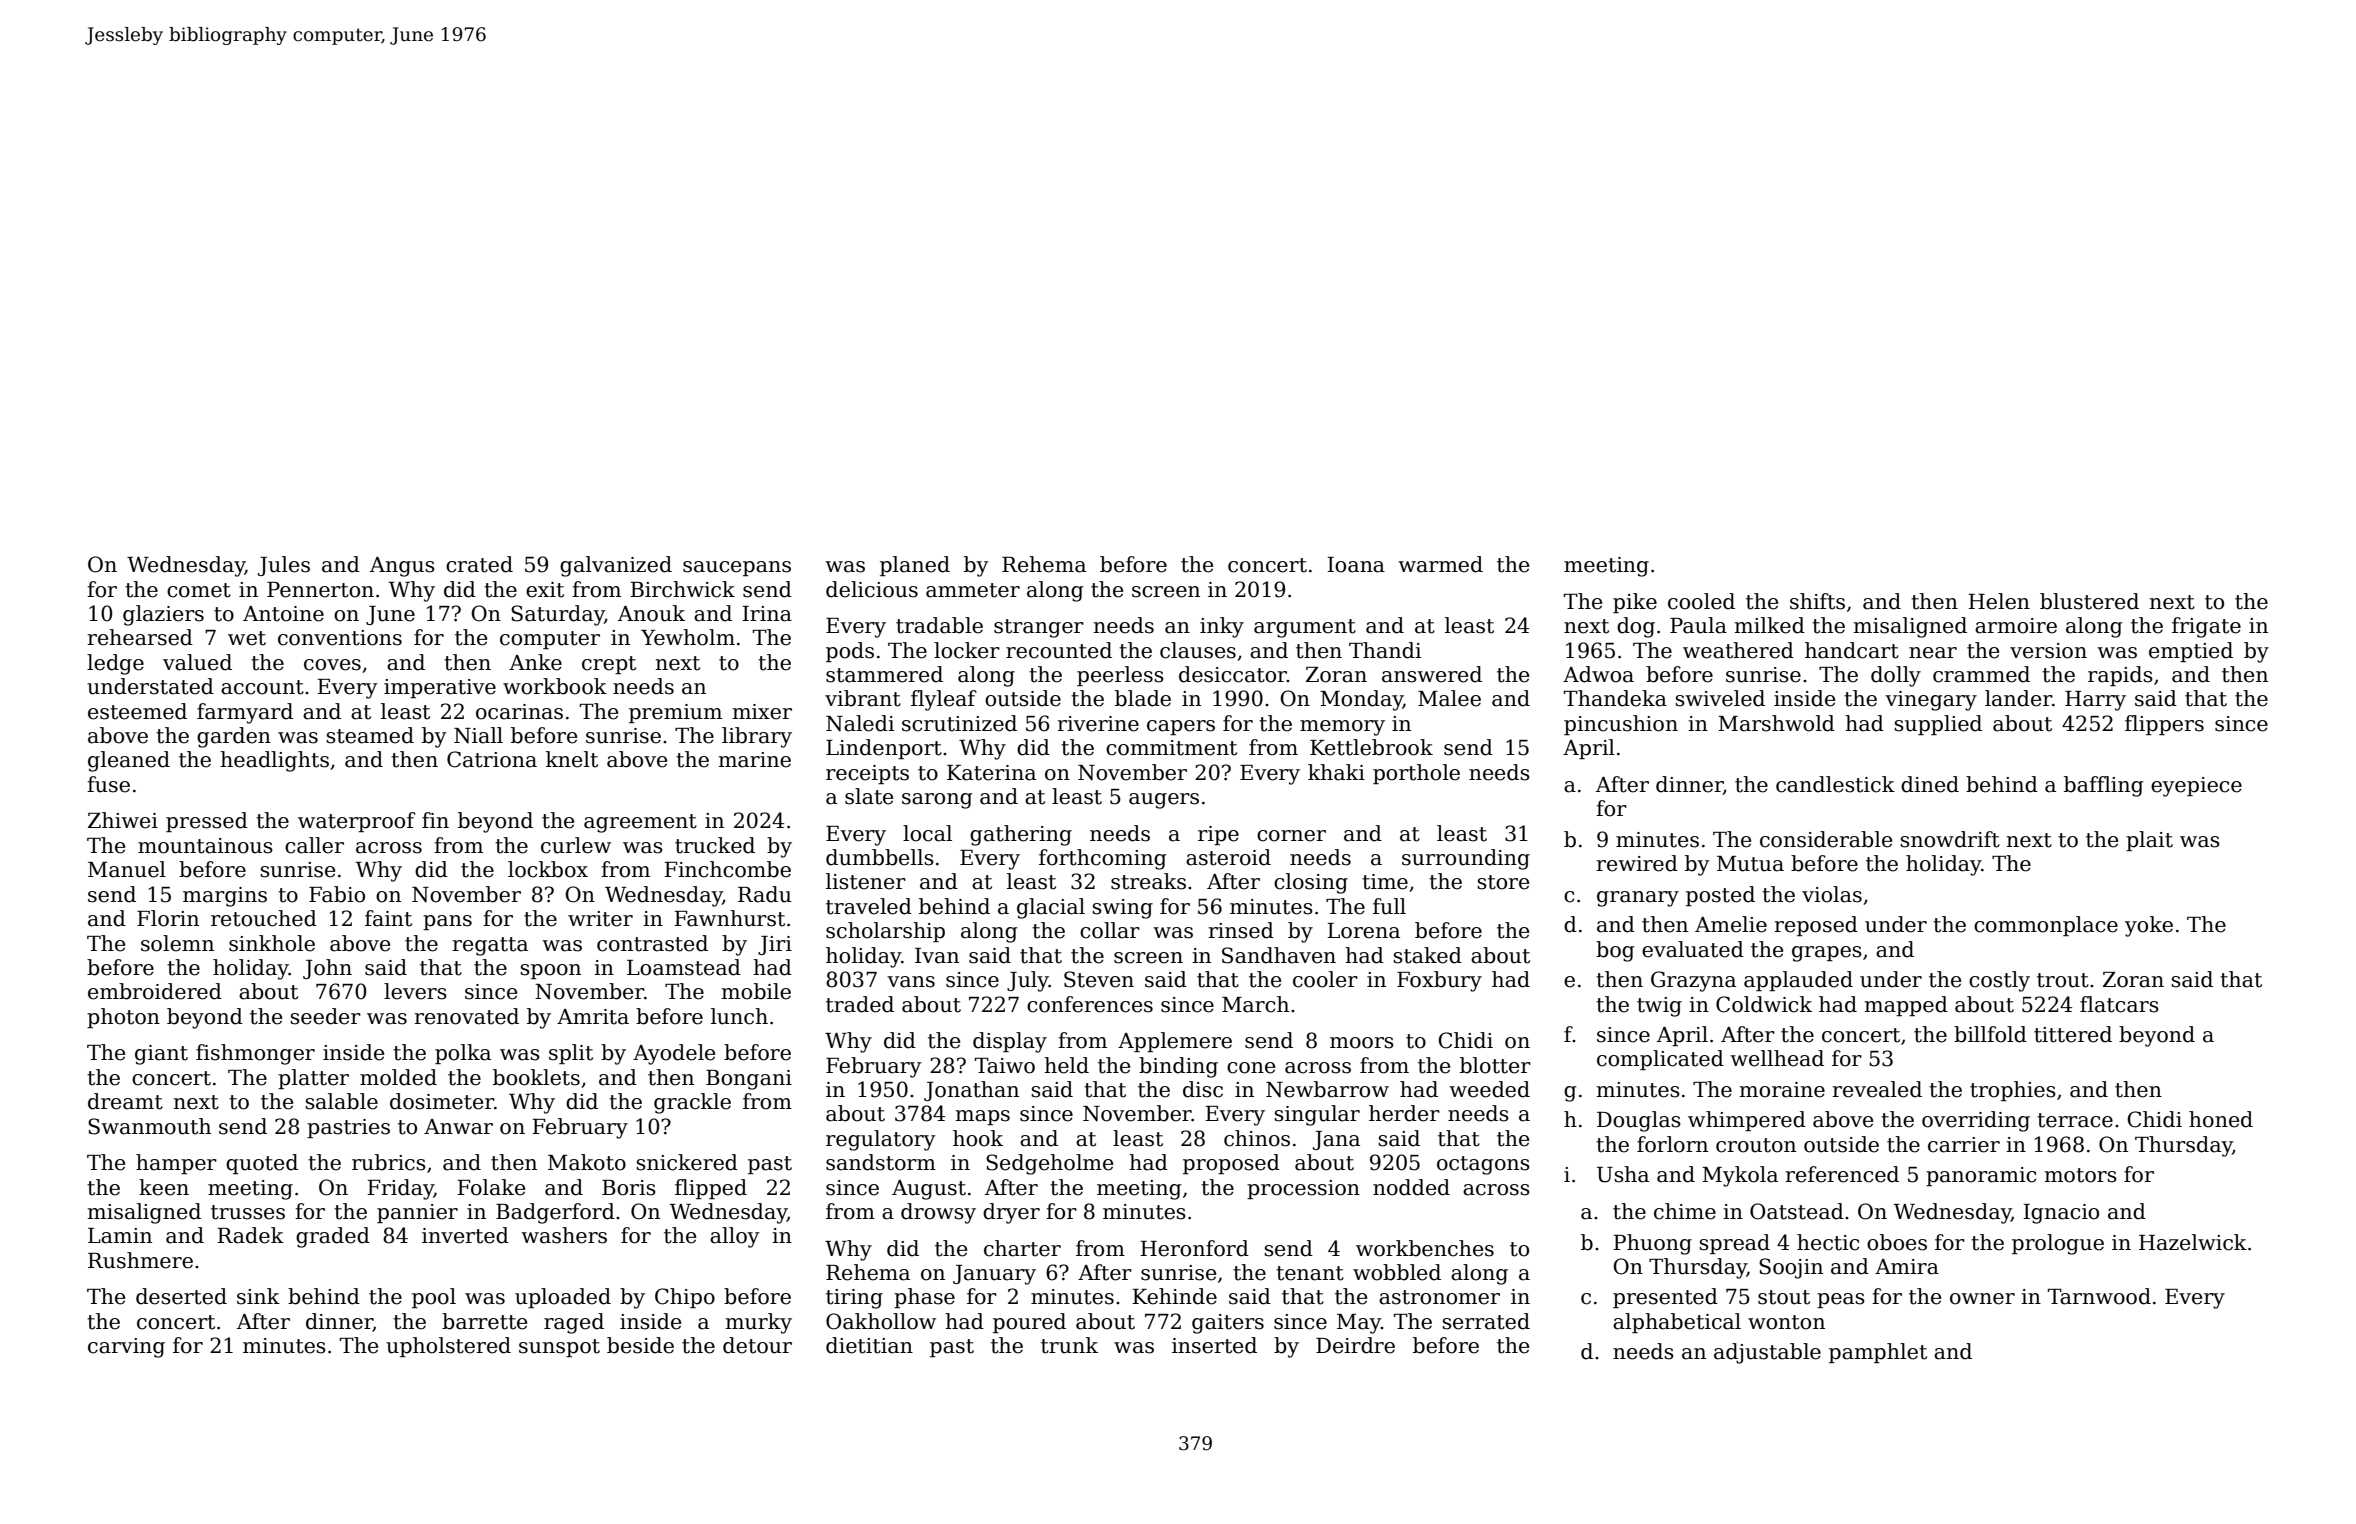  I want to click on dietitian, so click(869, 1345).
